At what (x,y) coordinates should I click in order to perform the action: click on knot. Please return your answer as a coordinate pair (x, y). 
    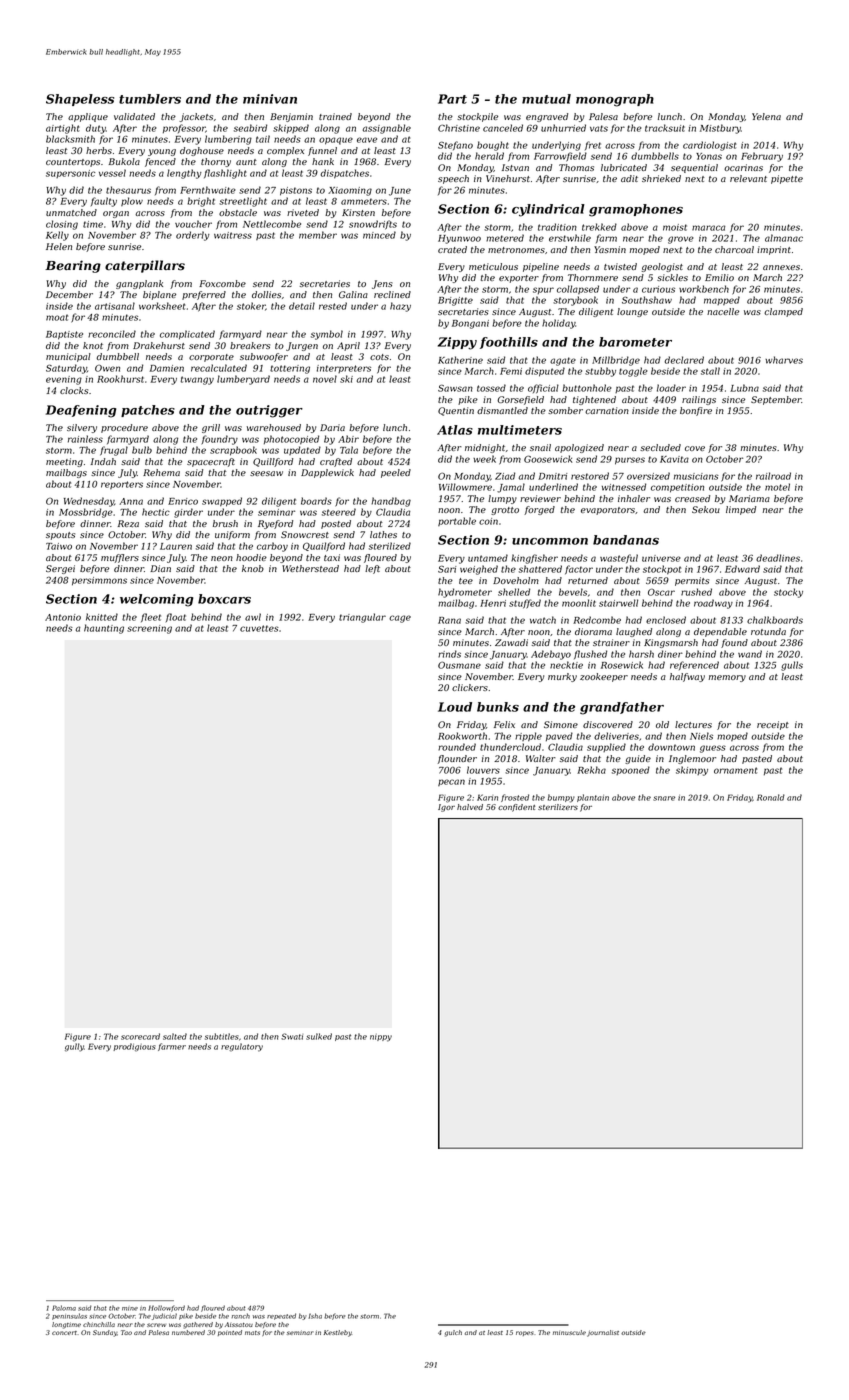
    Looking at the image, I should click on (93, 345).
